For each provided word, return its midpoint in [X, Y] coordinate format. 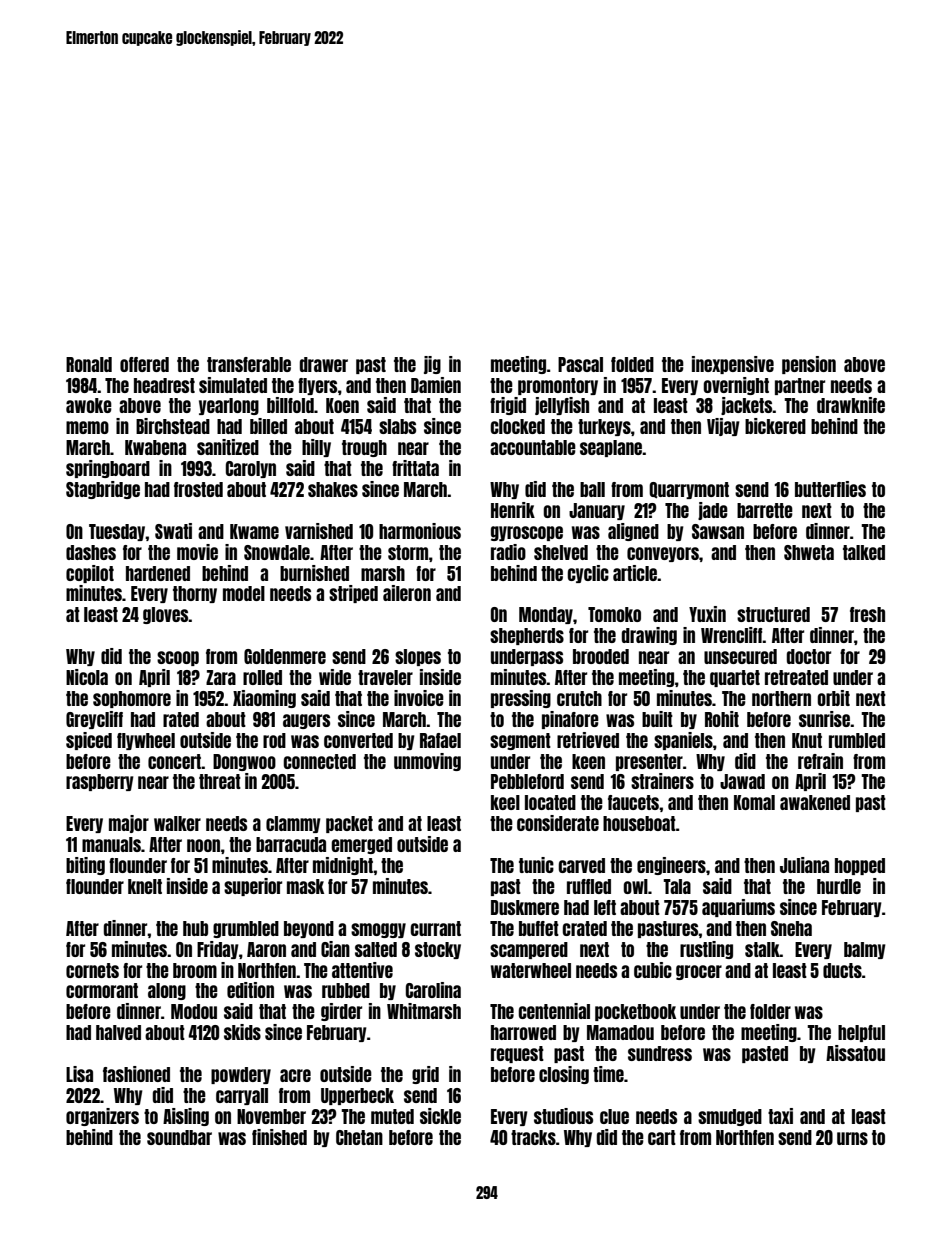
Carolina [433, 990]
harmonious [420, 531]
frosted [198, 489]
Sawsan [718, 531]
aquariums [738, 908]
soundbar [179, 1137]
